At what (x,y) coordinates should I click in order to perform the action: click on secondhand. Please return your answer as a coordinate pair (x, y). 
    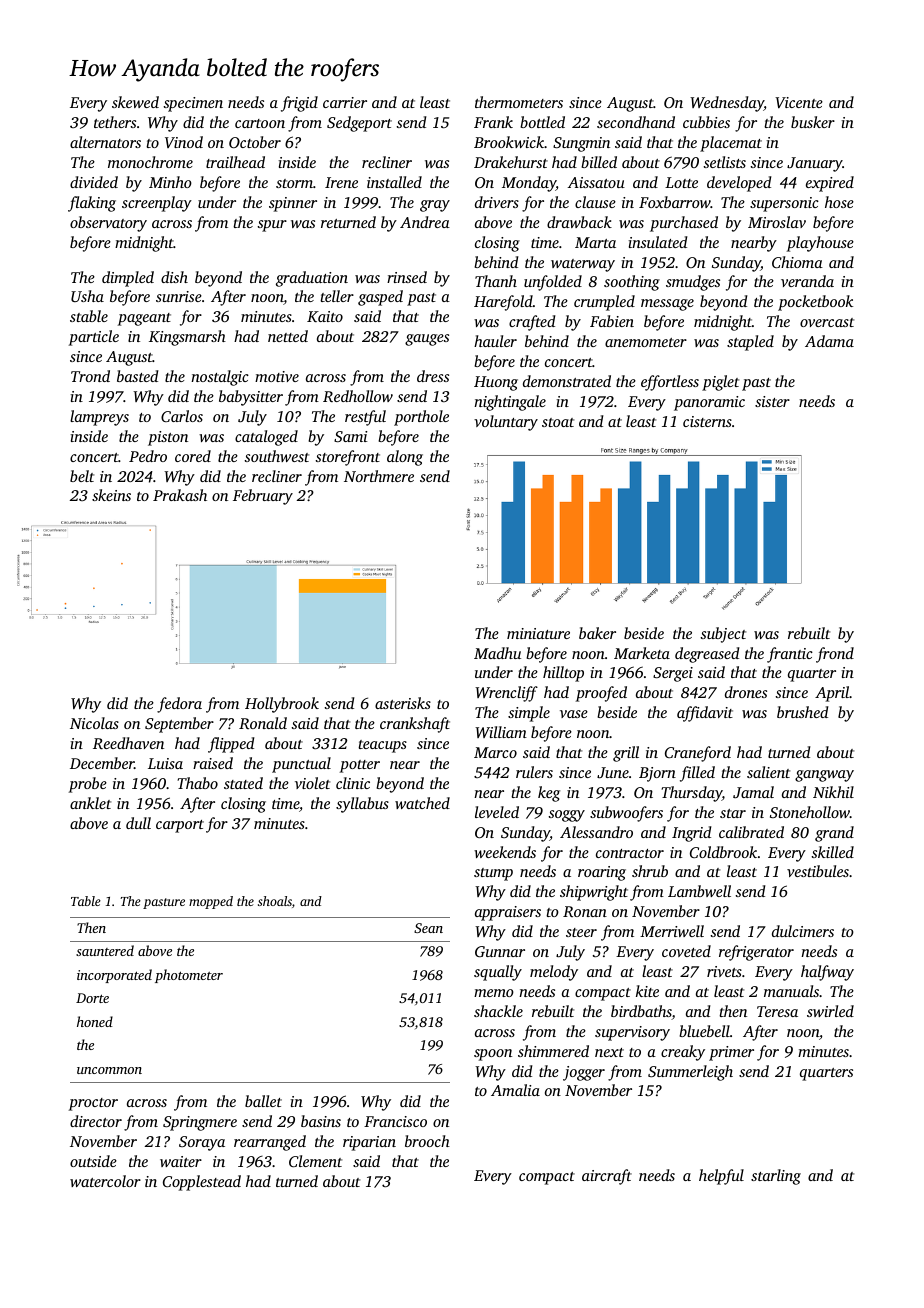
    Looking at the image, I should click on (636, 122).
